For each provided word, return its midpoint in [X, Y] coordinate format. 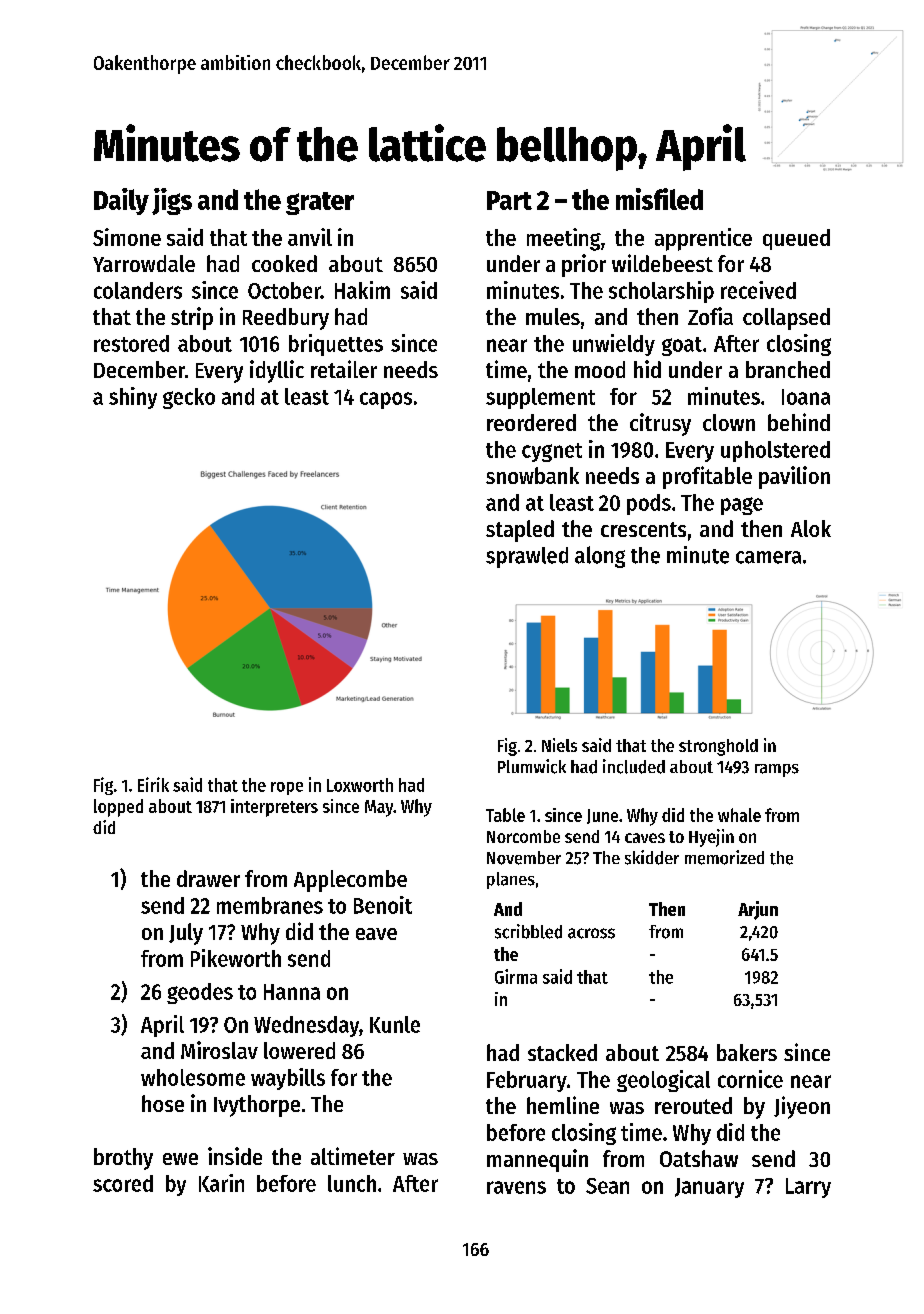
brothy [123, 1159]
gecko [189, 398]
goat [682, 346]
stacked [562, 1052]
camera [768, 557]
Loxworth [360, 785]
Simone [127, 237]
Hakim [362, 290]
